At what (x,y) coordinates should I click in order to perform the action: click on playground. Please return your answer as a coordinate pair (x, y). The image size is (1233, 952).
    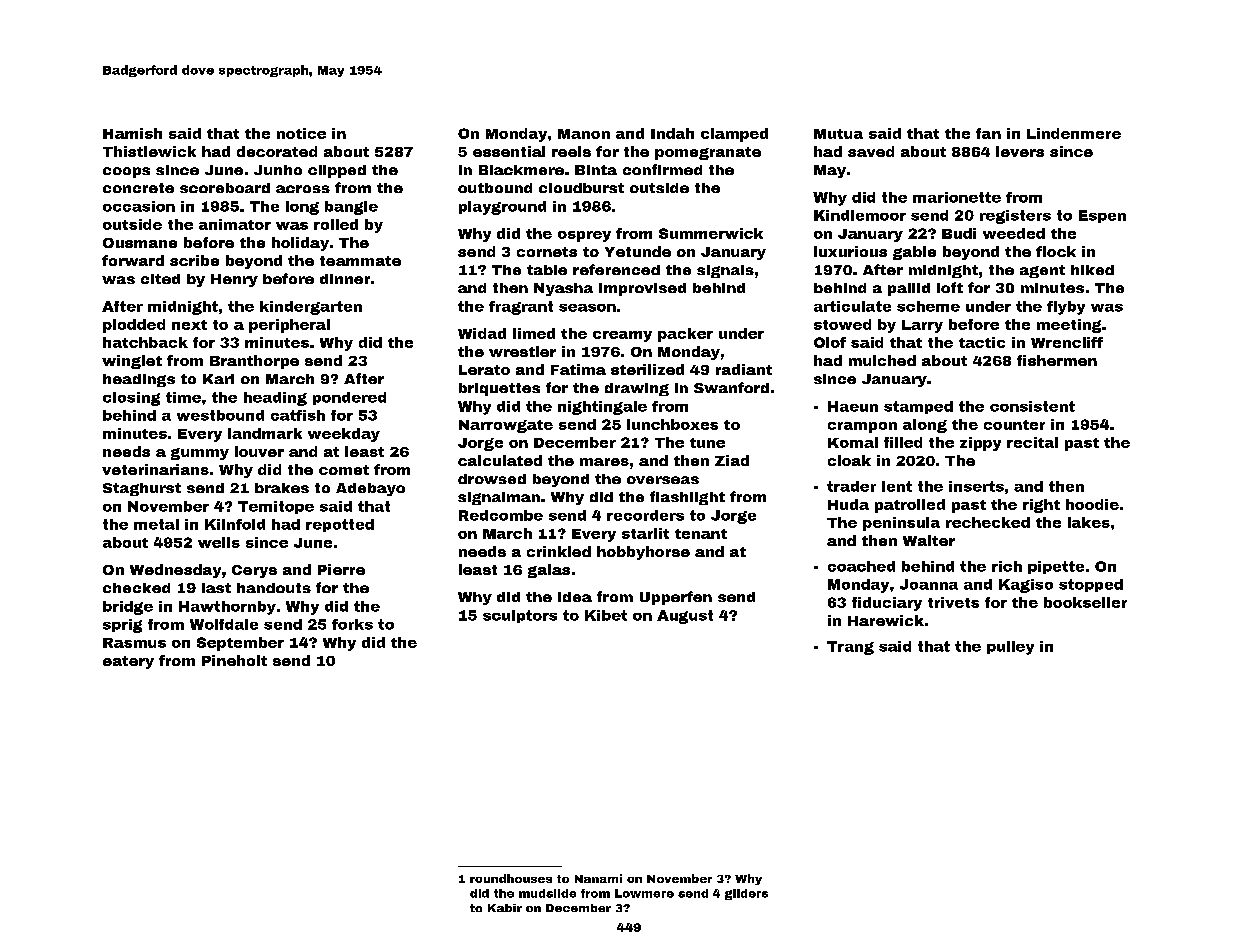
    Looking at the image, I should click on (502, 208).
